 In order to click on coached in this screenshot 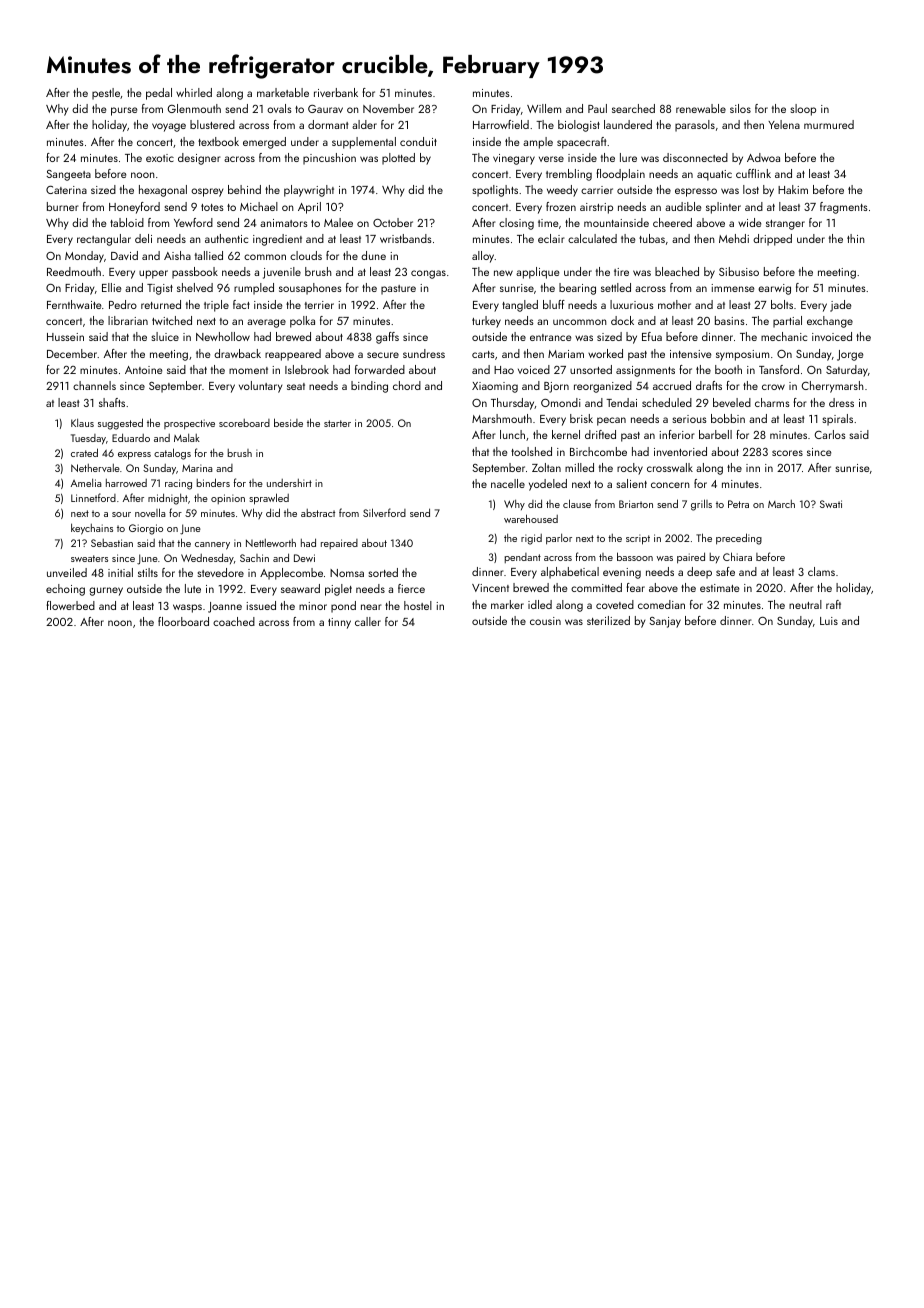, I will do `click(234, 621)`.
